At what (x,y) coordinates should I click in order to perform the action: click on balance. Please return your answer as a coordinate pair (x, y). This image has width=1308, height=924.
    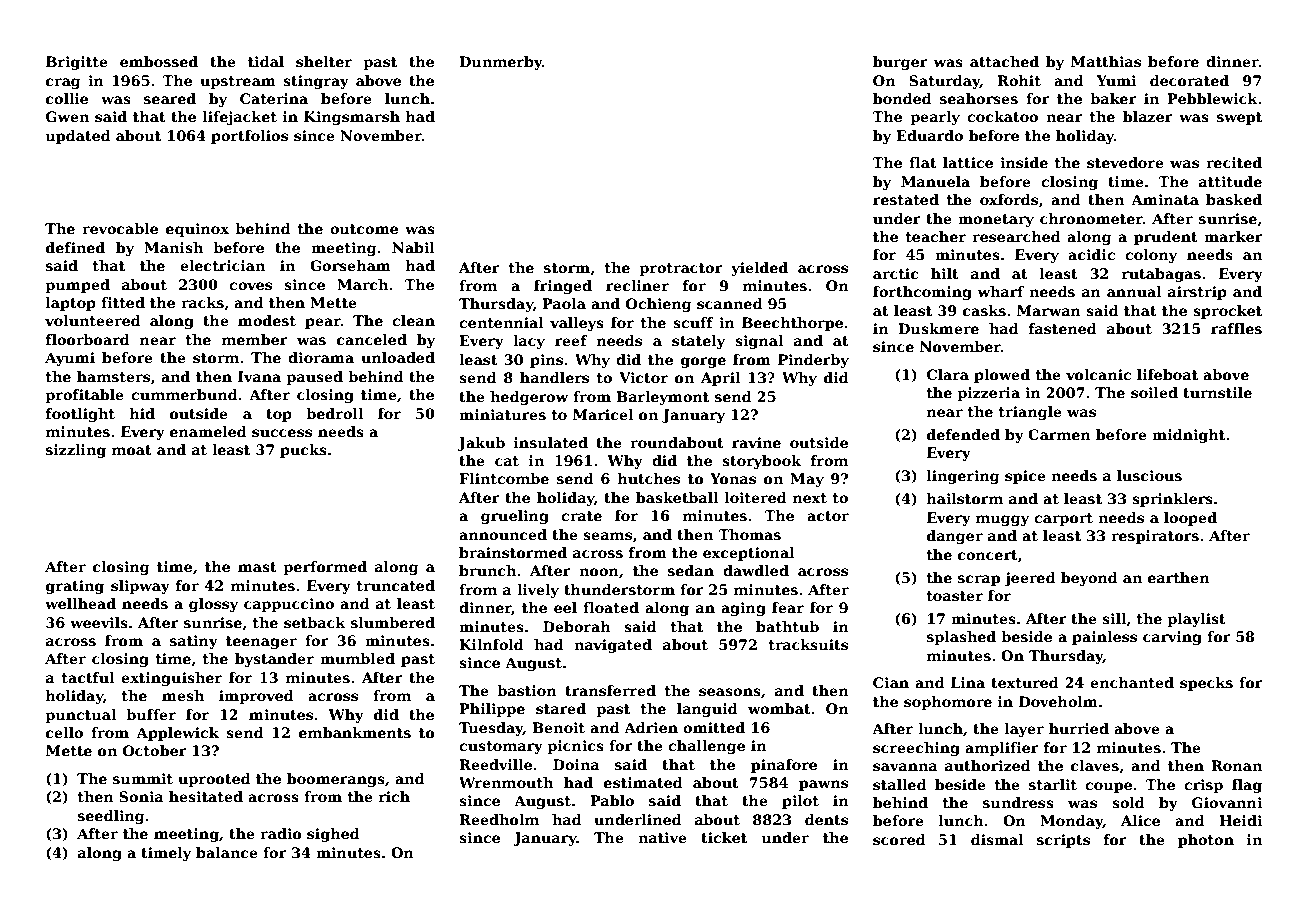
    Looking at the image, I should click on (227, 852).
